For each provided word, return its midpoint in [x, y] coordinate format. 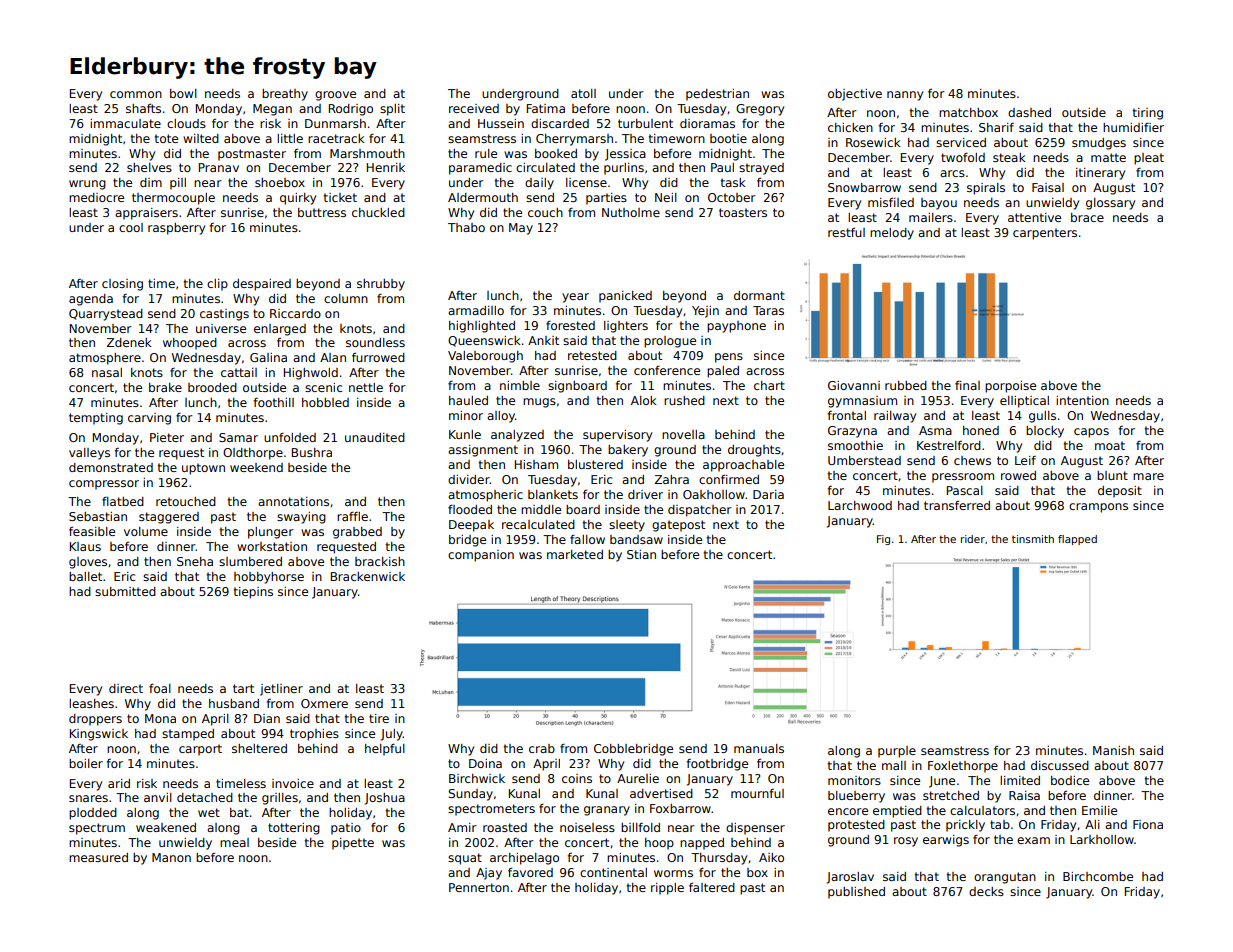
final [967, 385]
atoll [583, 93]
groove [335, 96]
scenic [323, 387]
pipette [353, 844]
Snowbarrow [864, 187]
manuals [759, 748]
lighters [626, 327]
